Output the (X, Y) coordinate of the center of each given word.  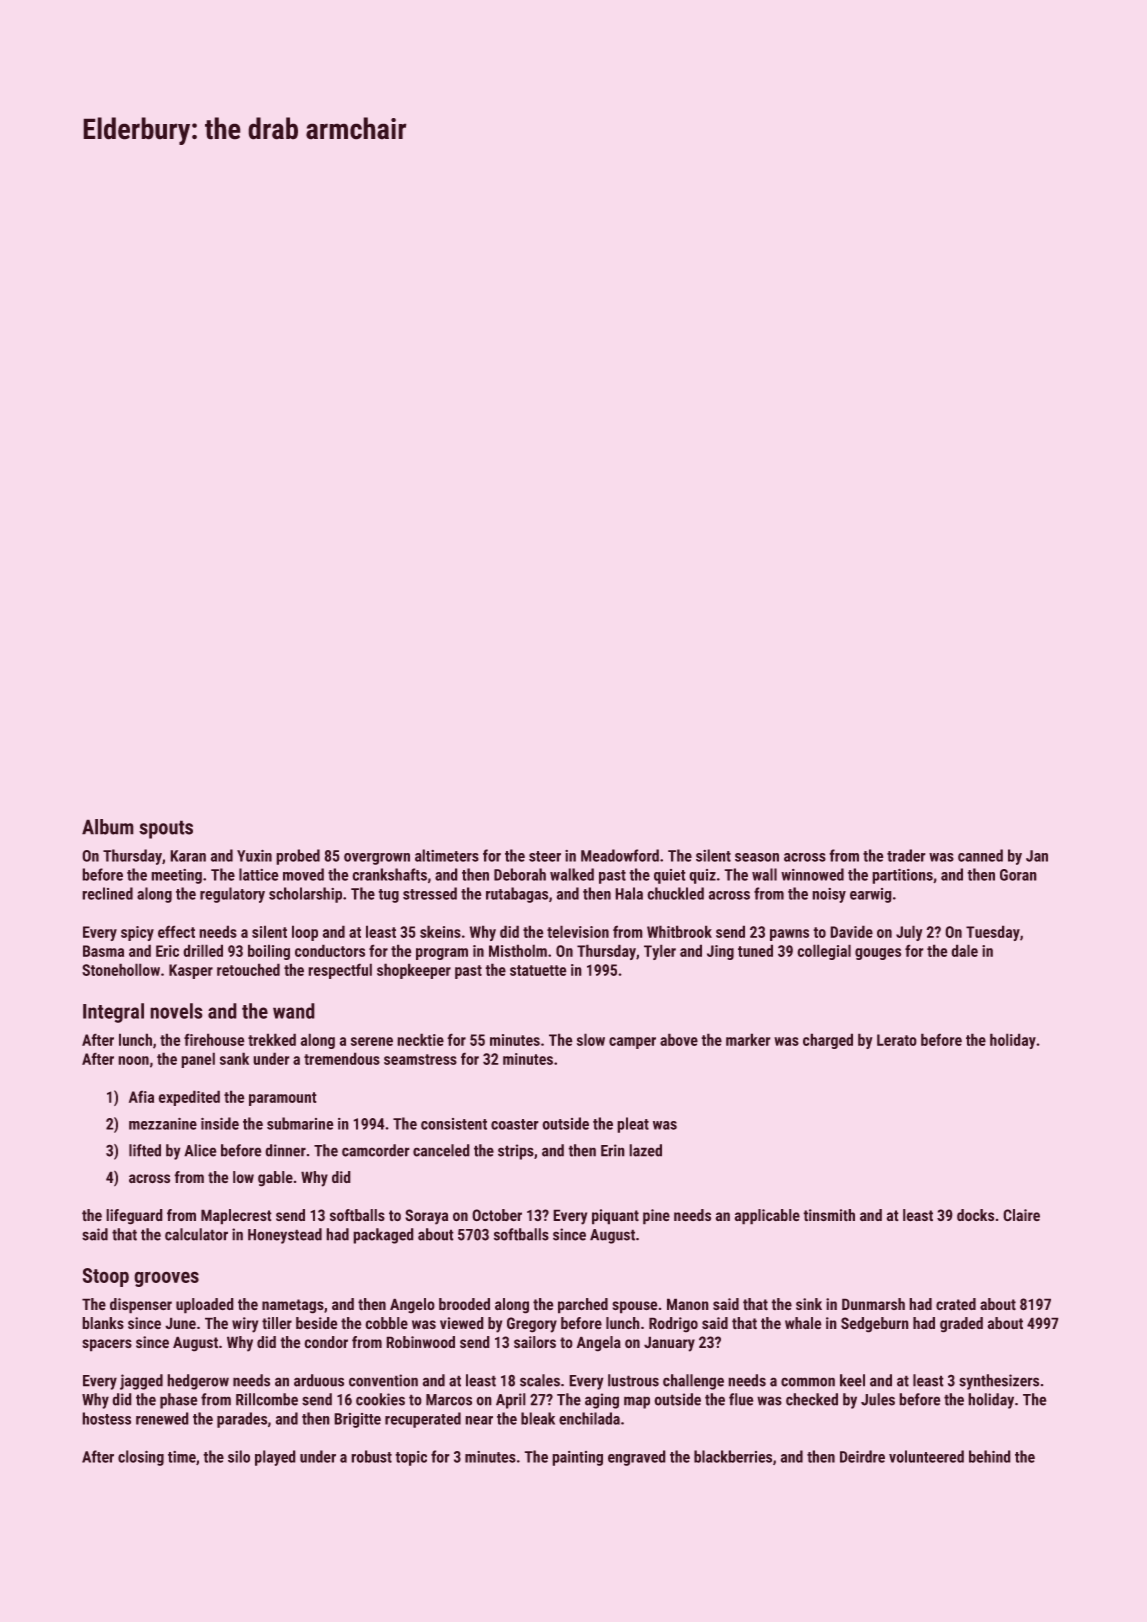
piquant (615, 1217)
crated (956, 1304)
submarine (300, 1123)
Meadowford (620, 855)
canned (980, 855)
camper (632, 1043)
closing (141, 1458)
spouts (166, 829)
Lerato (897, 1040)
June (180, 1323)
